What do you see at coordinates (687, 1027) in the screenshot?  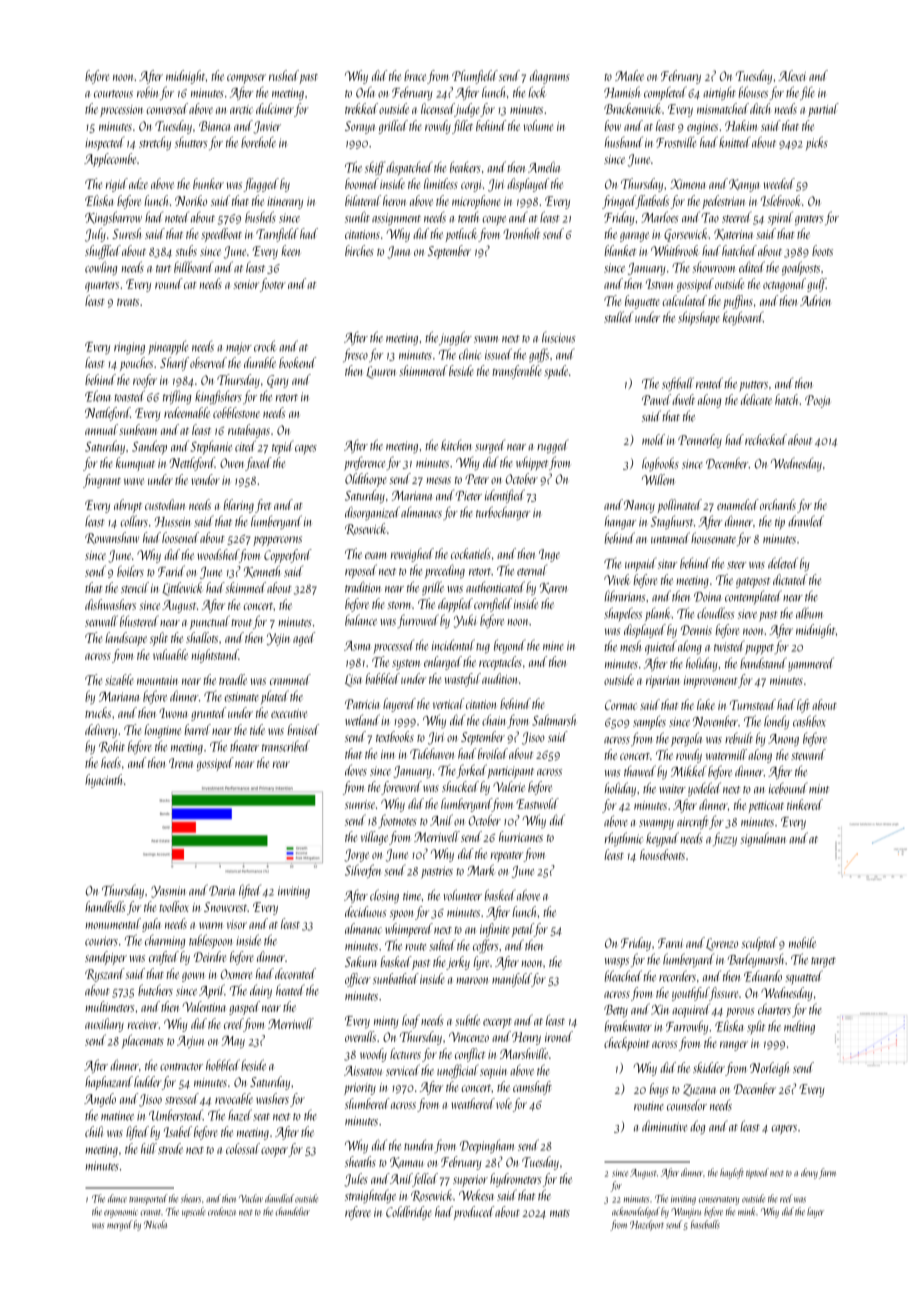 I see `Farrowby` at bounding box center [687, 1027].
